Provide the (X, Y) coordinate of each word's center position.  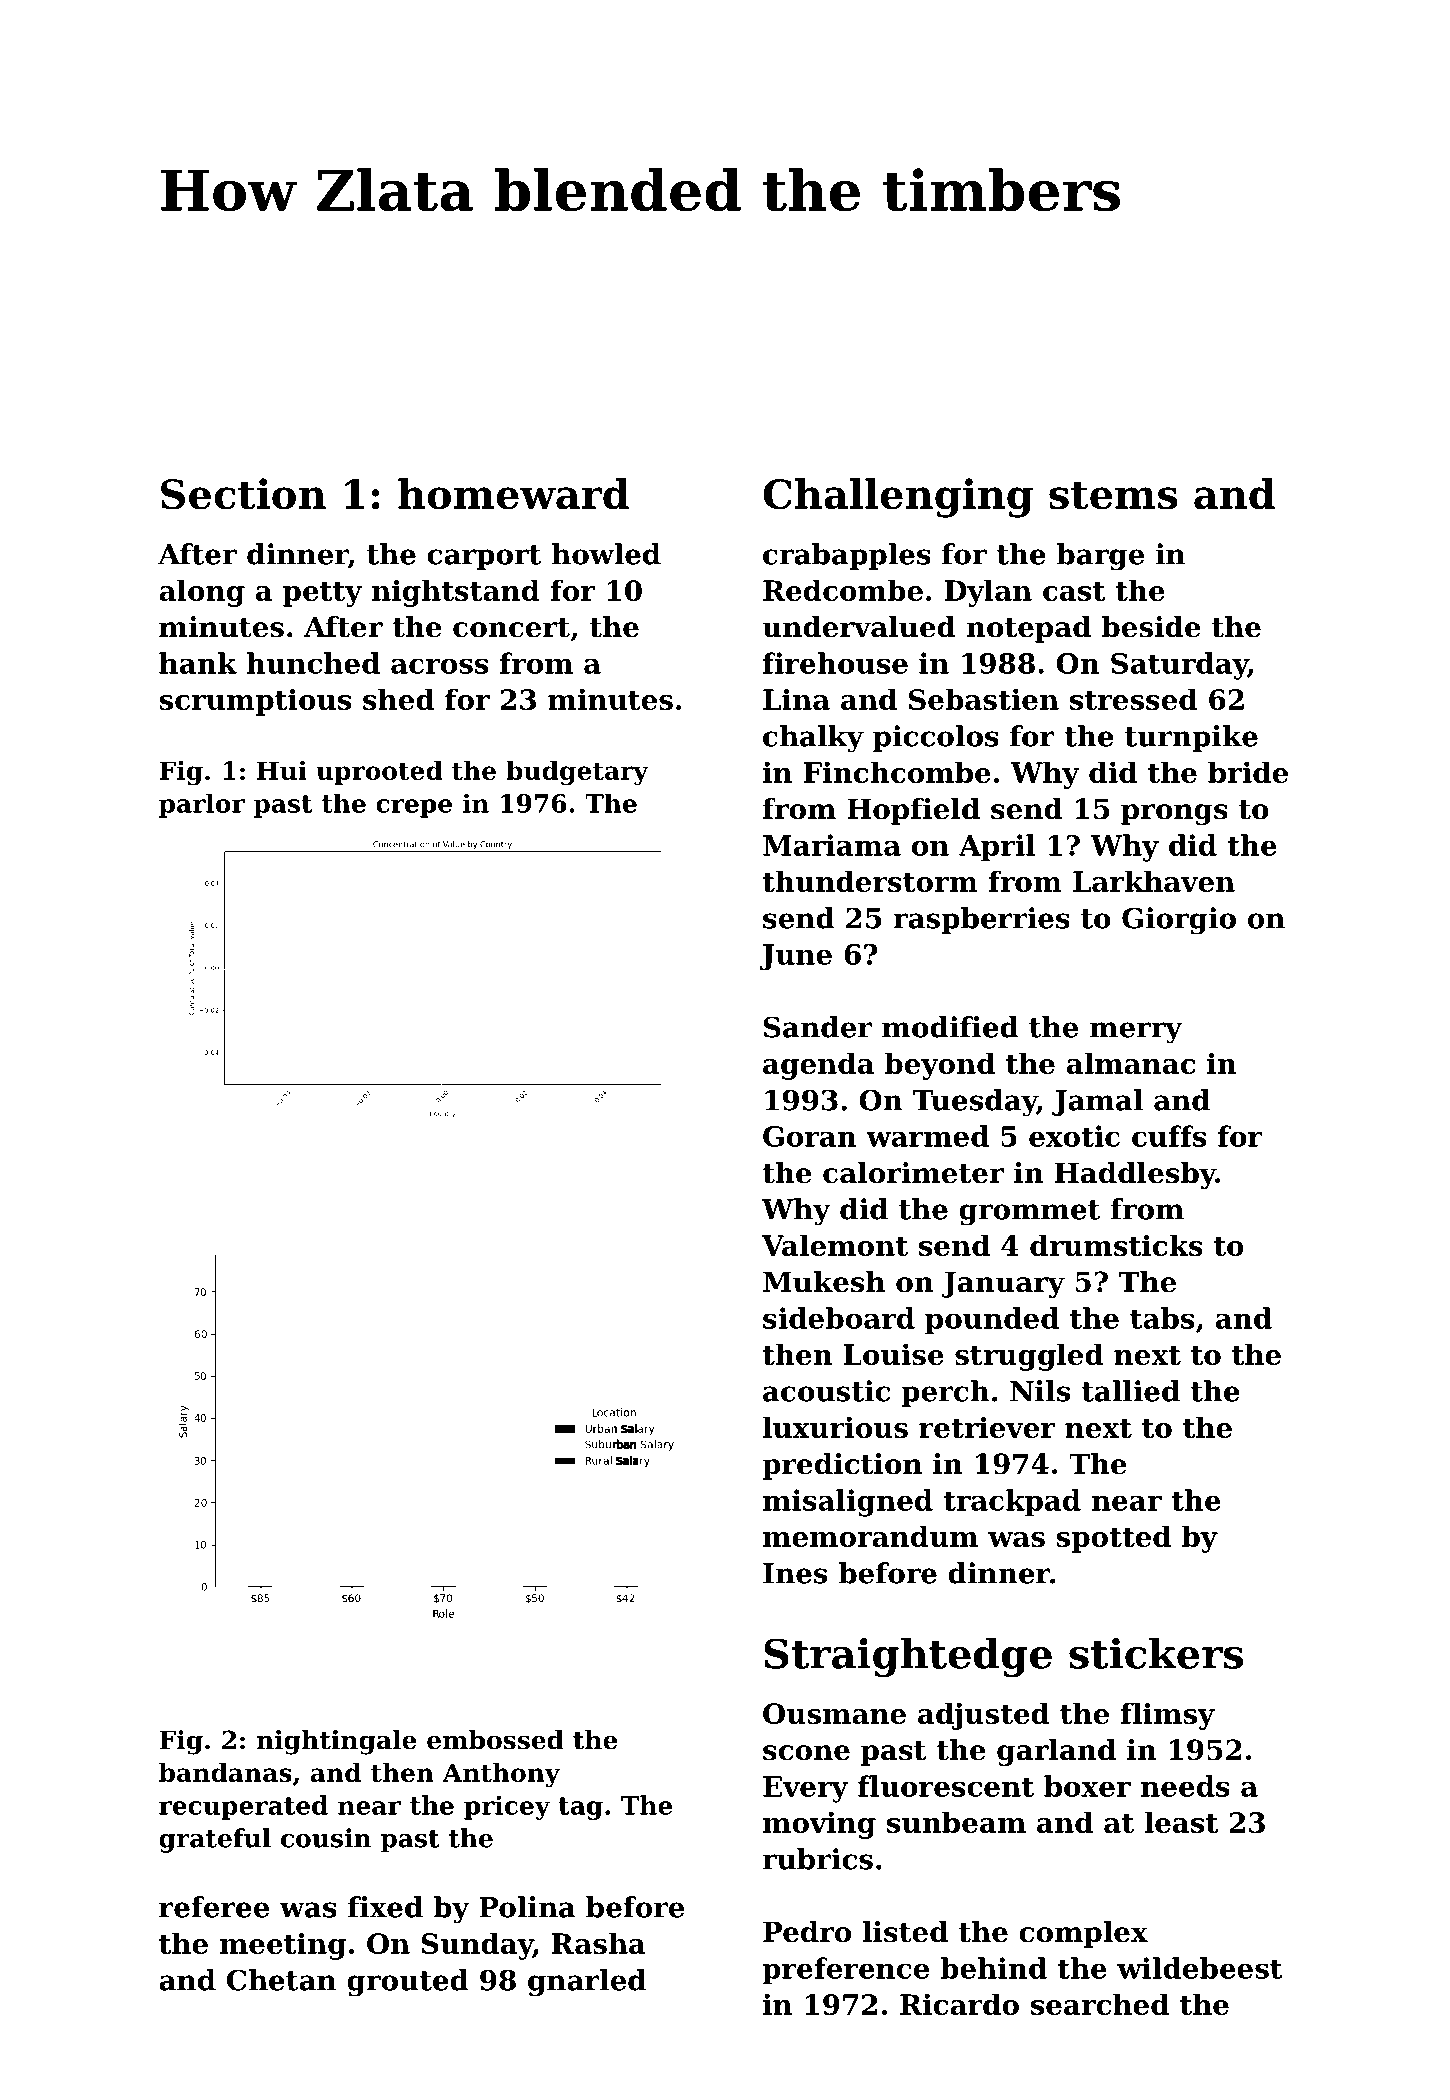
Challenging (898, 498)
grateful (215, 1840)
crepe (414, 808)
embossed (495, 1740)
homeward (513, 494)
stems (1113, 495)
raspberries (981, 920)
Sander (818, 1027)
